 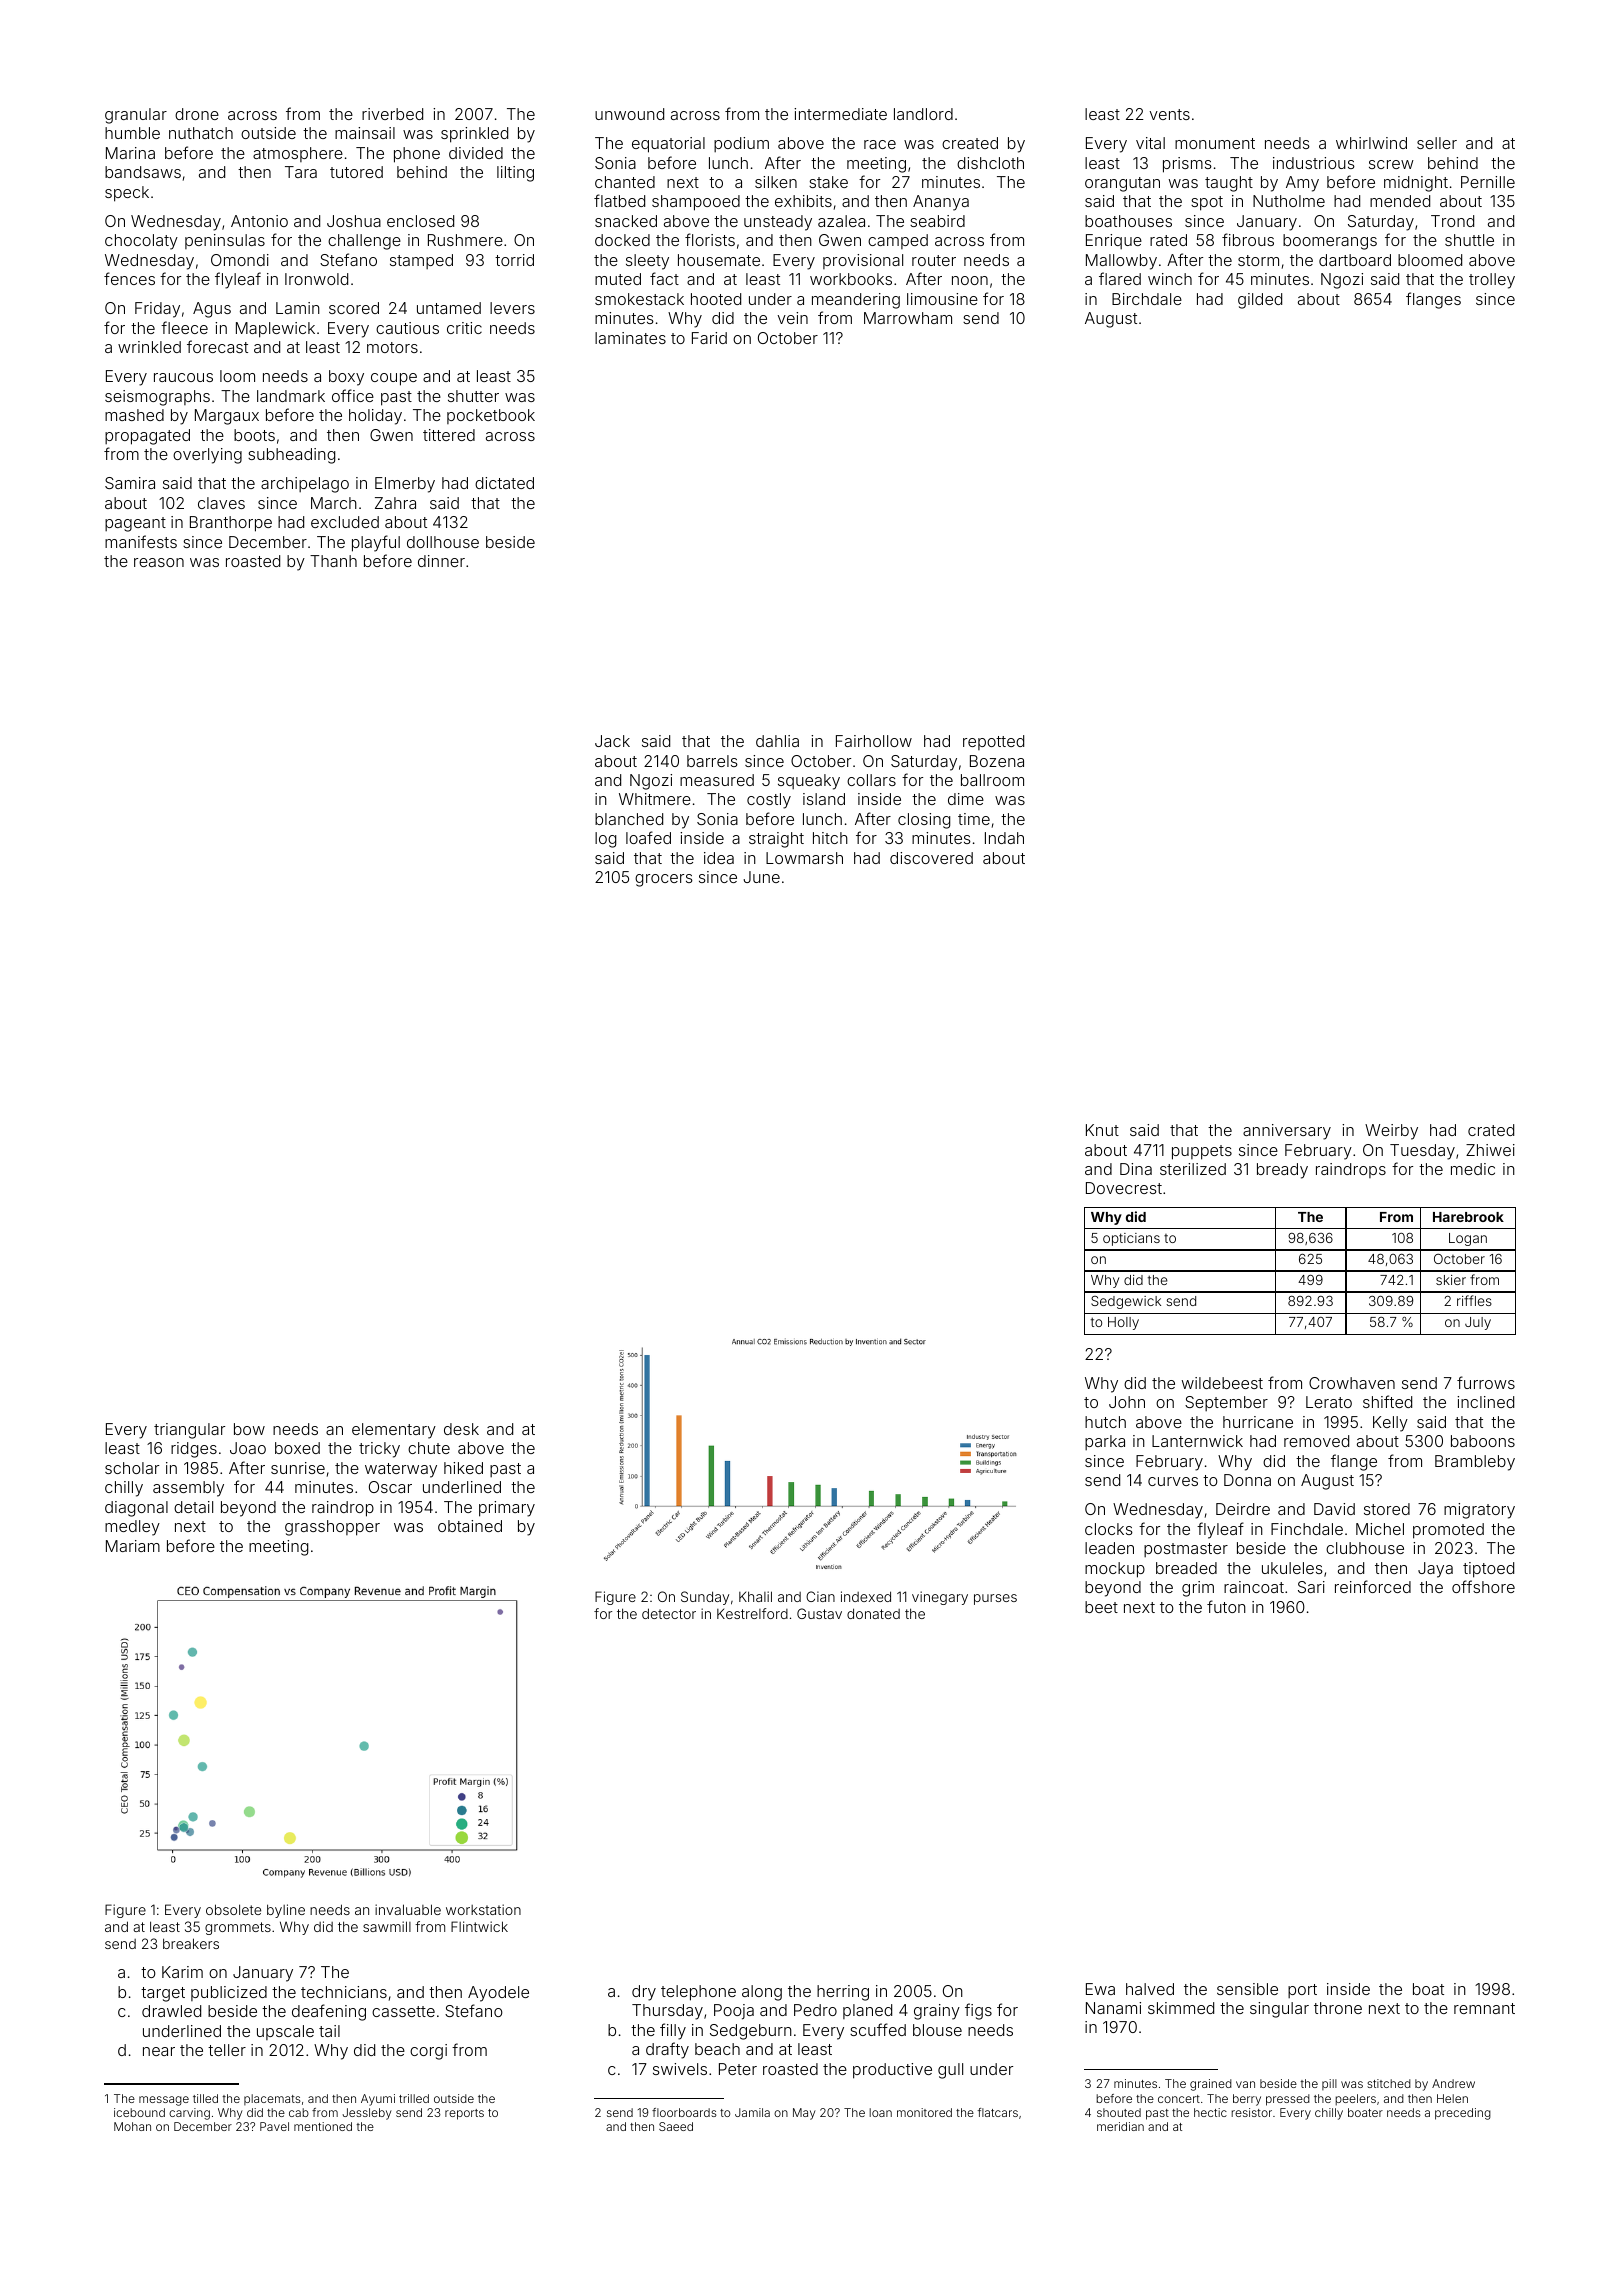 What do you see at coordinates (873, 1613) in the page?
I see `donated` at bounding box center [873, 1613].
